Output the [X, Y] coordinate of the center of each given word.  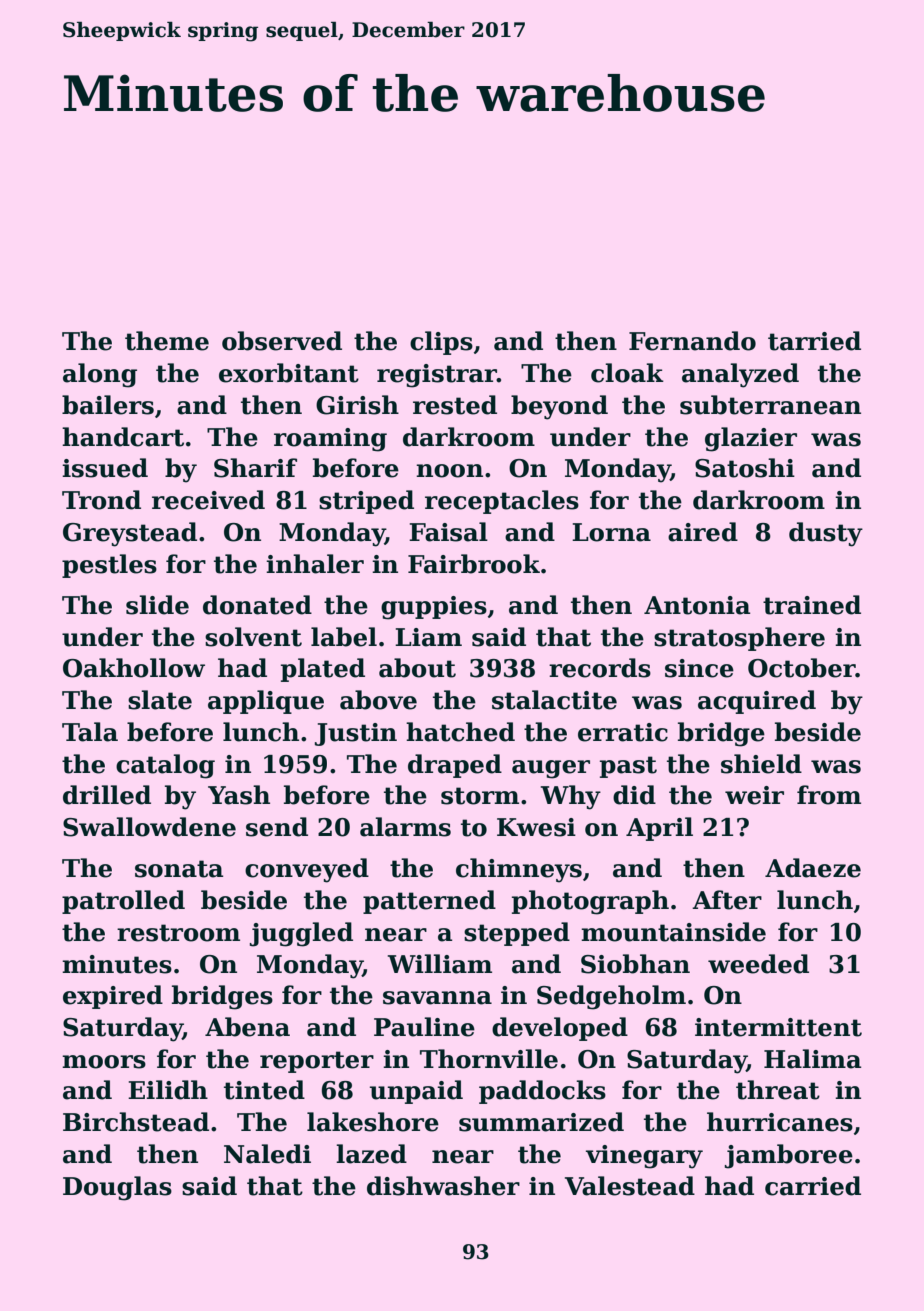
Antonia [697, 605]
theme [167, 341]
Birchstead [136, 1122]
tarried [814, 341]
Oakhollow [134, 668]
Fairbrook [474, 564]
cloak [627, 373]
